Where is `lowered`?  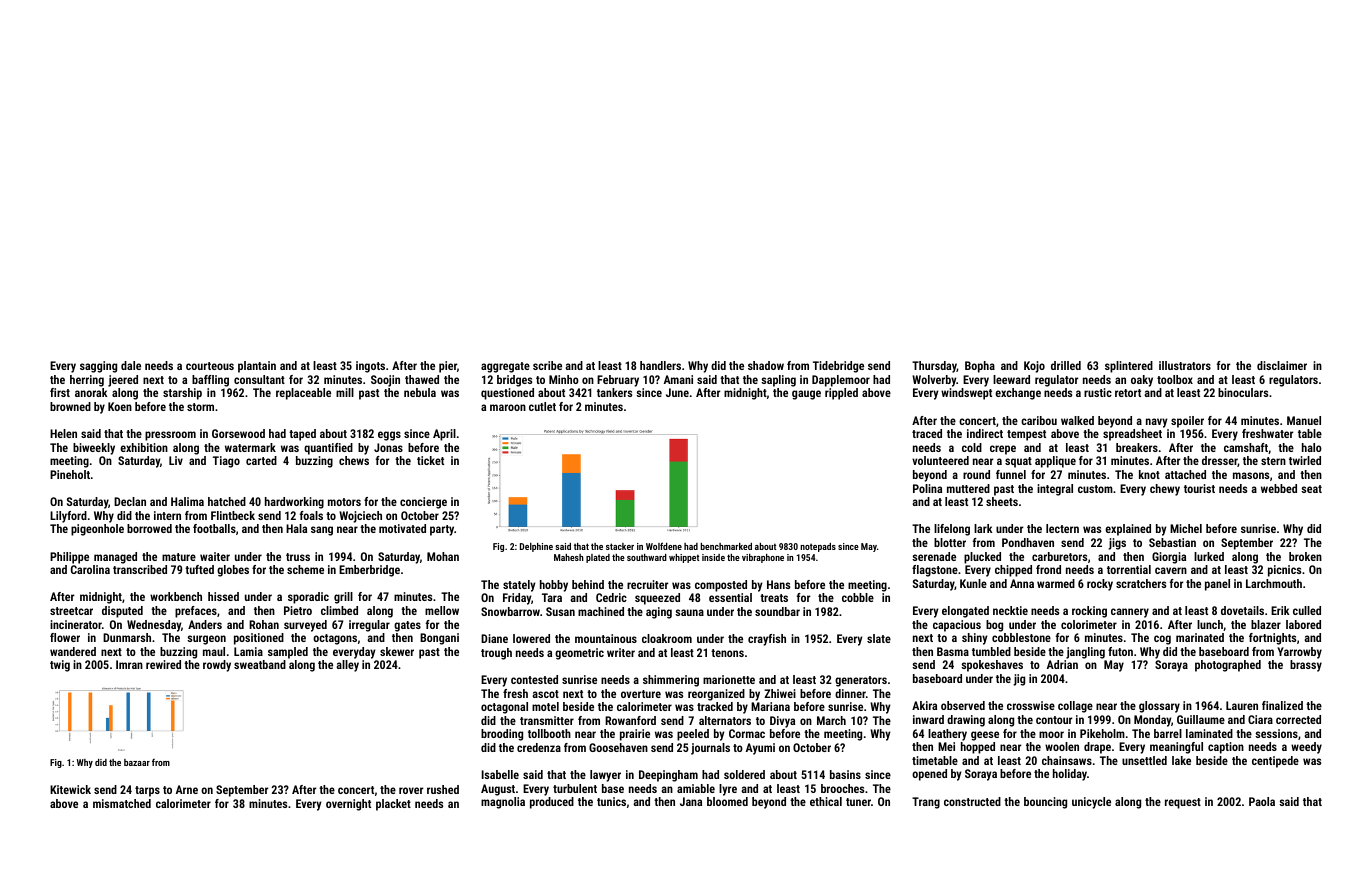
lowered is located at coordinates (531, 638).
